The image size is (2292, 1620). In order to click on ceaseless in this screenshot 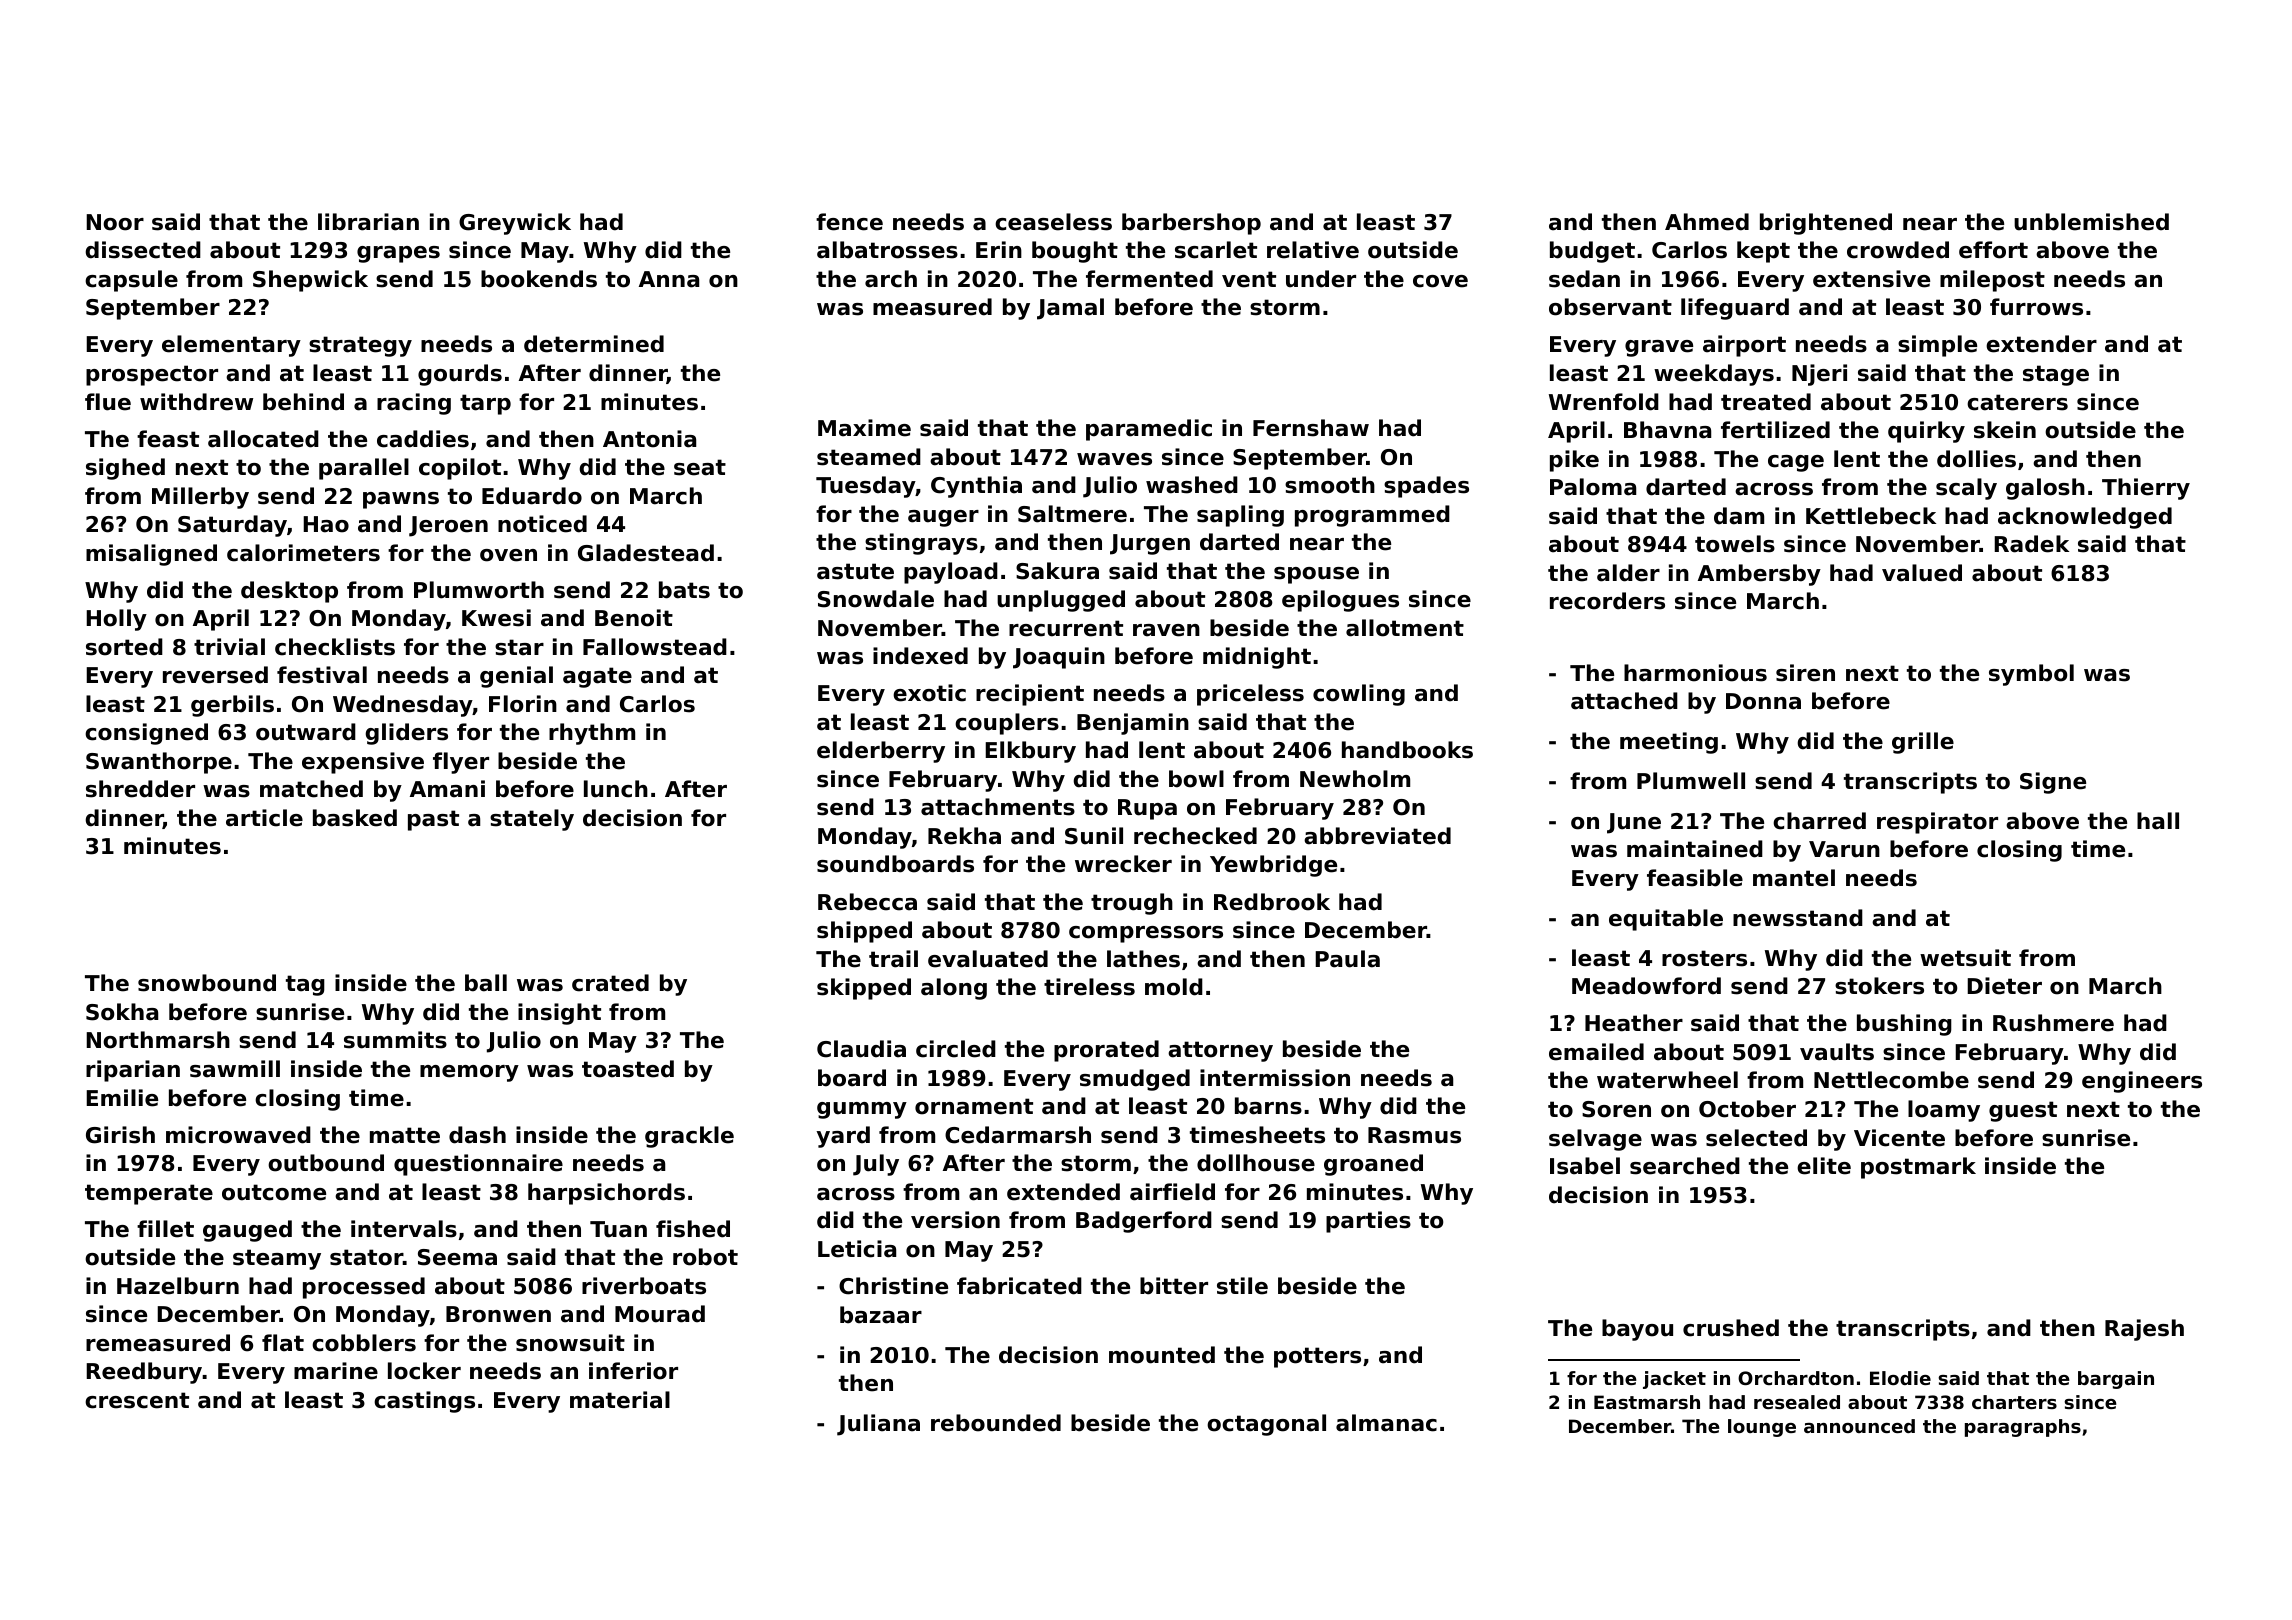, I will do `click(1053, 222)`.
